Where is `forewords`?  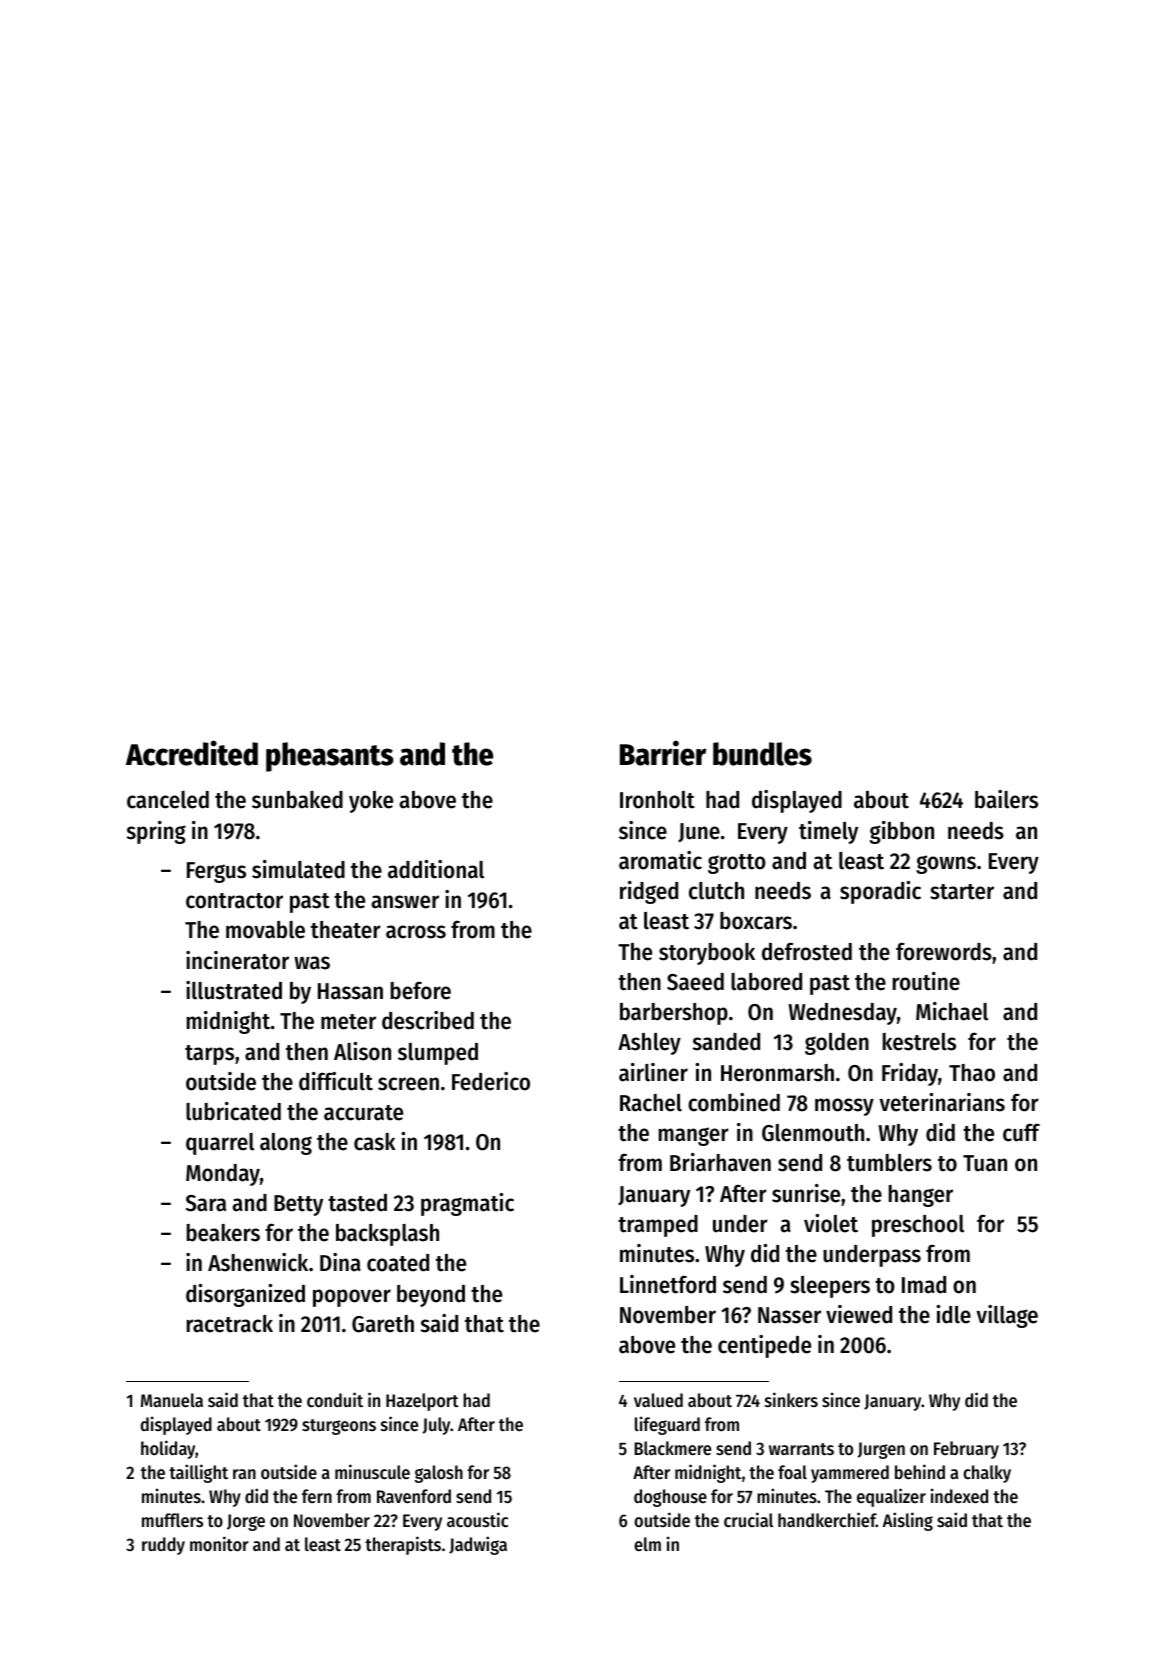
forewords is located at coordinates (944, 951).
